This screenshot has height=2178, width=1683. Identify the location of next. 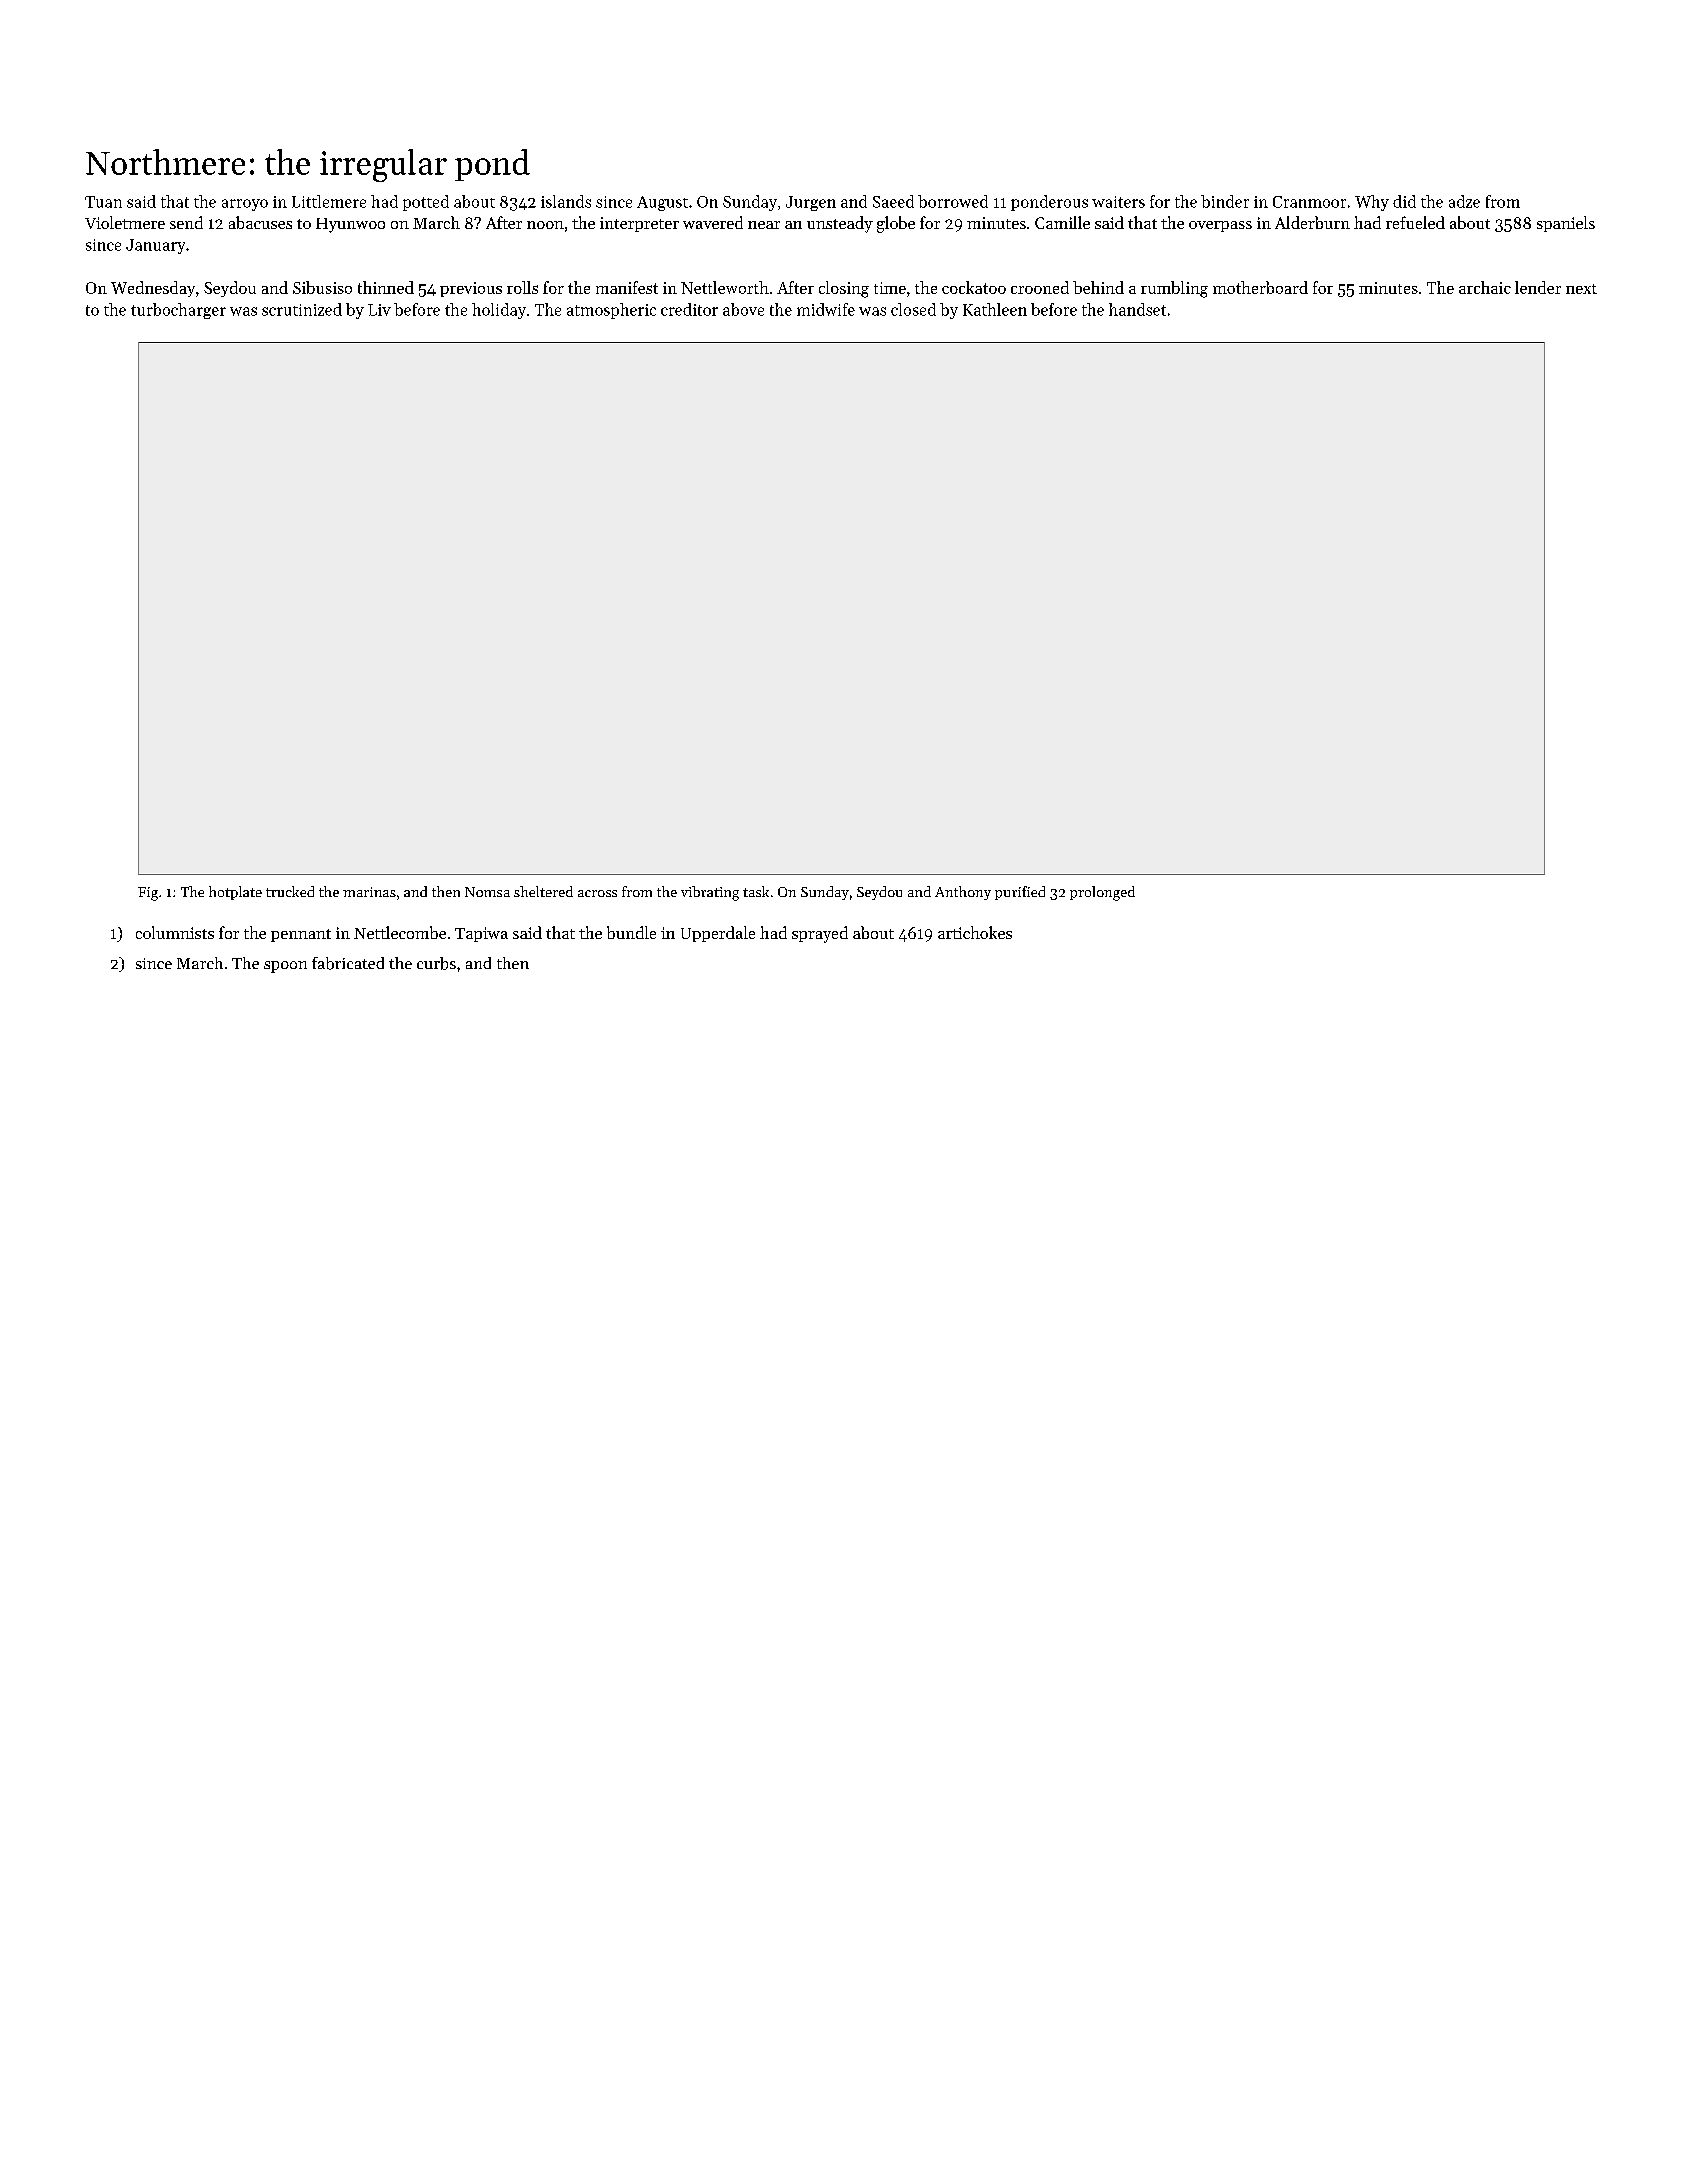
(1581, 289).
